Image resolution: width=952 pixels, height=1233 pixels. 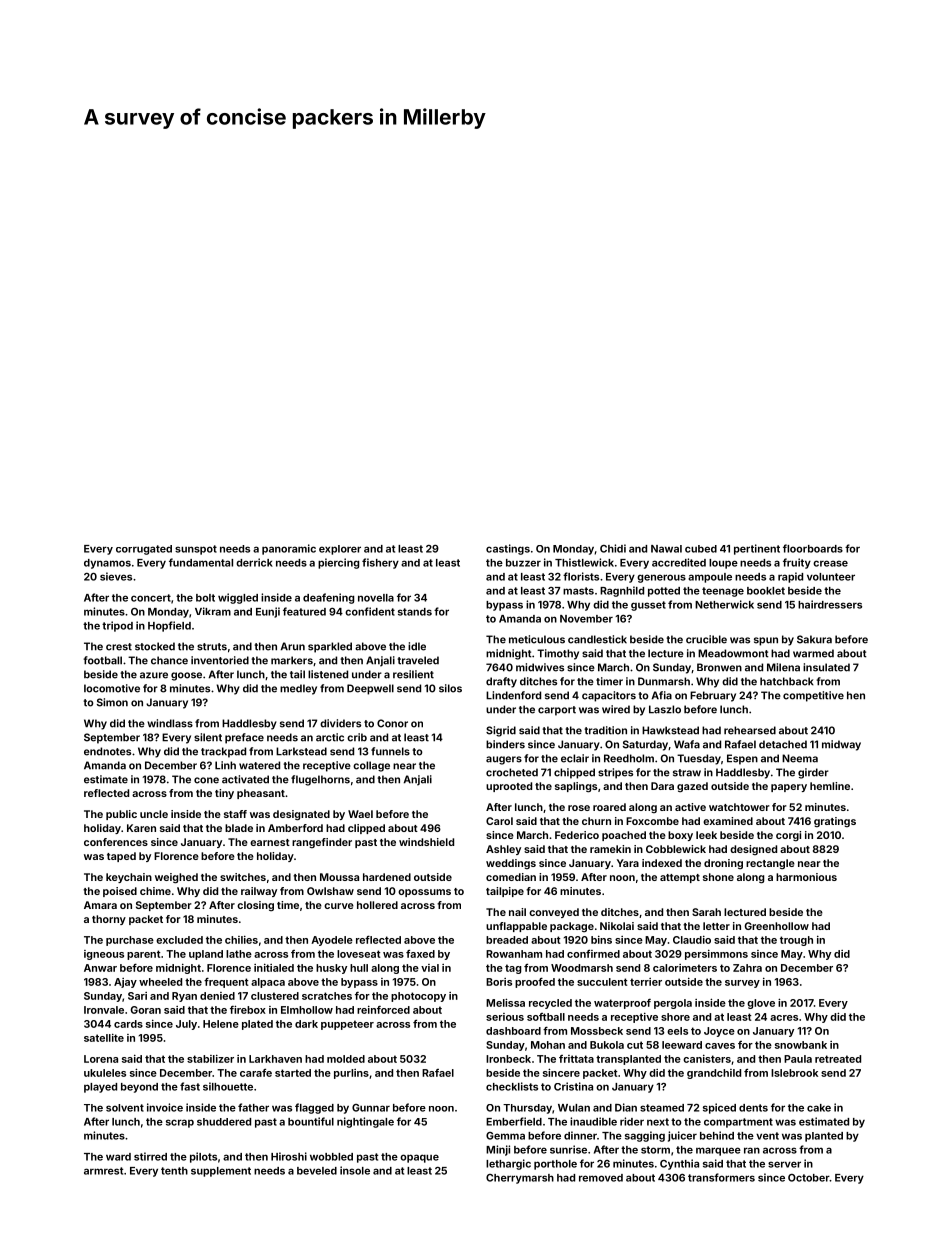 What do you see at coordinates (719, 1032) in the screenshot?
I see `Joyce` at bounding box center [719, 1032].
